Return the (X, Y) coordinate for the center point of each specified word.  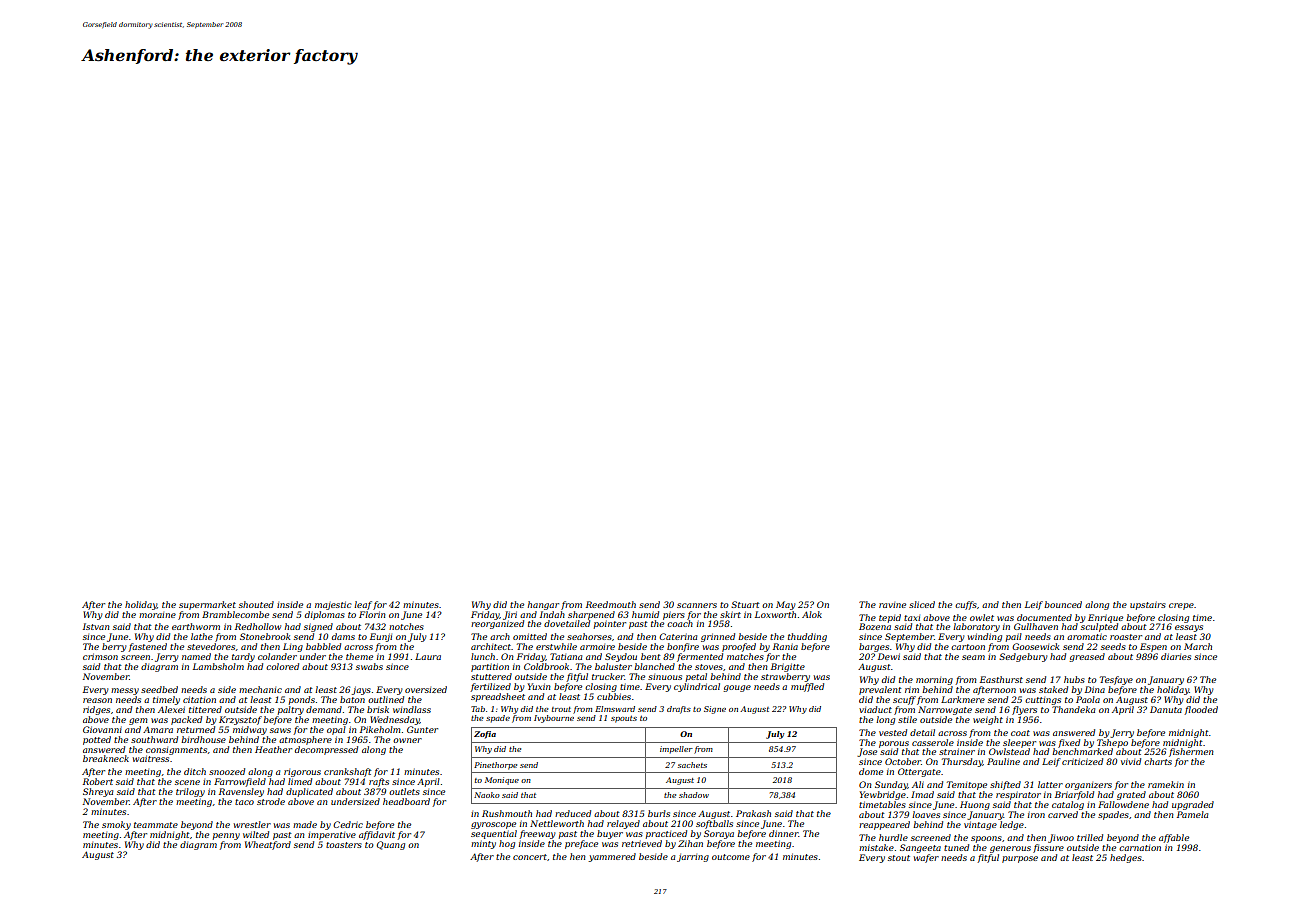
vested (893, 732)
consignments (176, 751)
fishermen (1191, 752)
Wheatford (268, 845)
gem (138, 721)
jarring (693, 858)
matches (745, 656)
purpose (1020, 859)
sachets (692, 765)
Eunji (381, 637)
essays (1189, 628)
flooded (1201, 710)
